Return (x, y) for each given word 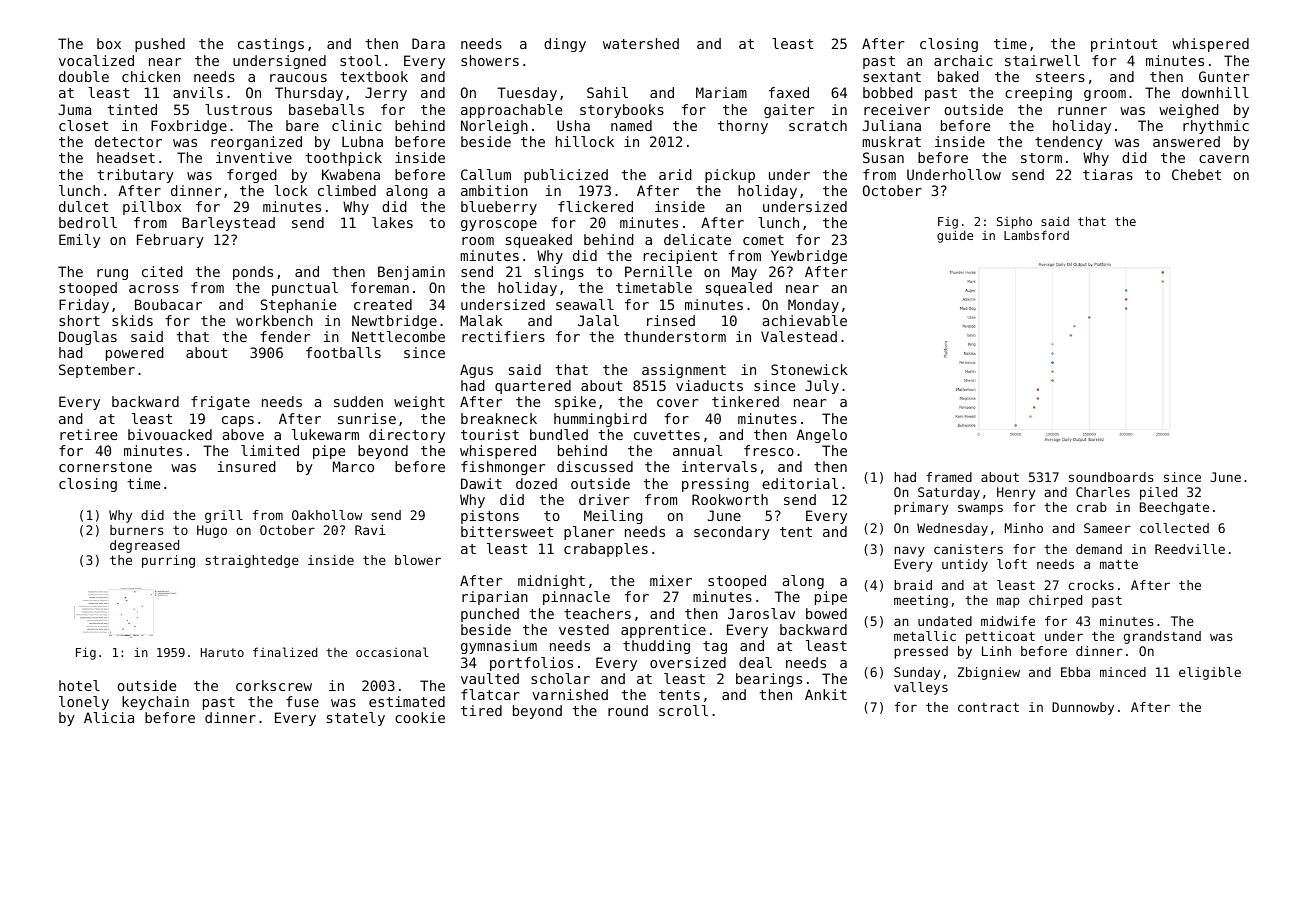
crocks (1091, 585)
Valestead (799, 336)
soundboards (1111, 477)
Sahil (607, 92)
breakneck (499, 418)
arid (675, 174)
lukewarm (325, 434)
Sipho (1014, 223)
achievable (804, 320)
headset (126, 157)
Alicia (109, 717)
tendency (1069, 143)
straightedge (252, 561)
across (154, 289)
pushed (160, 45)
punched (490, 615)
